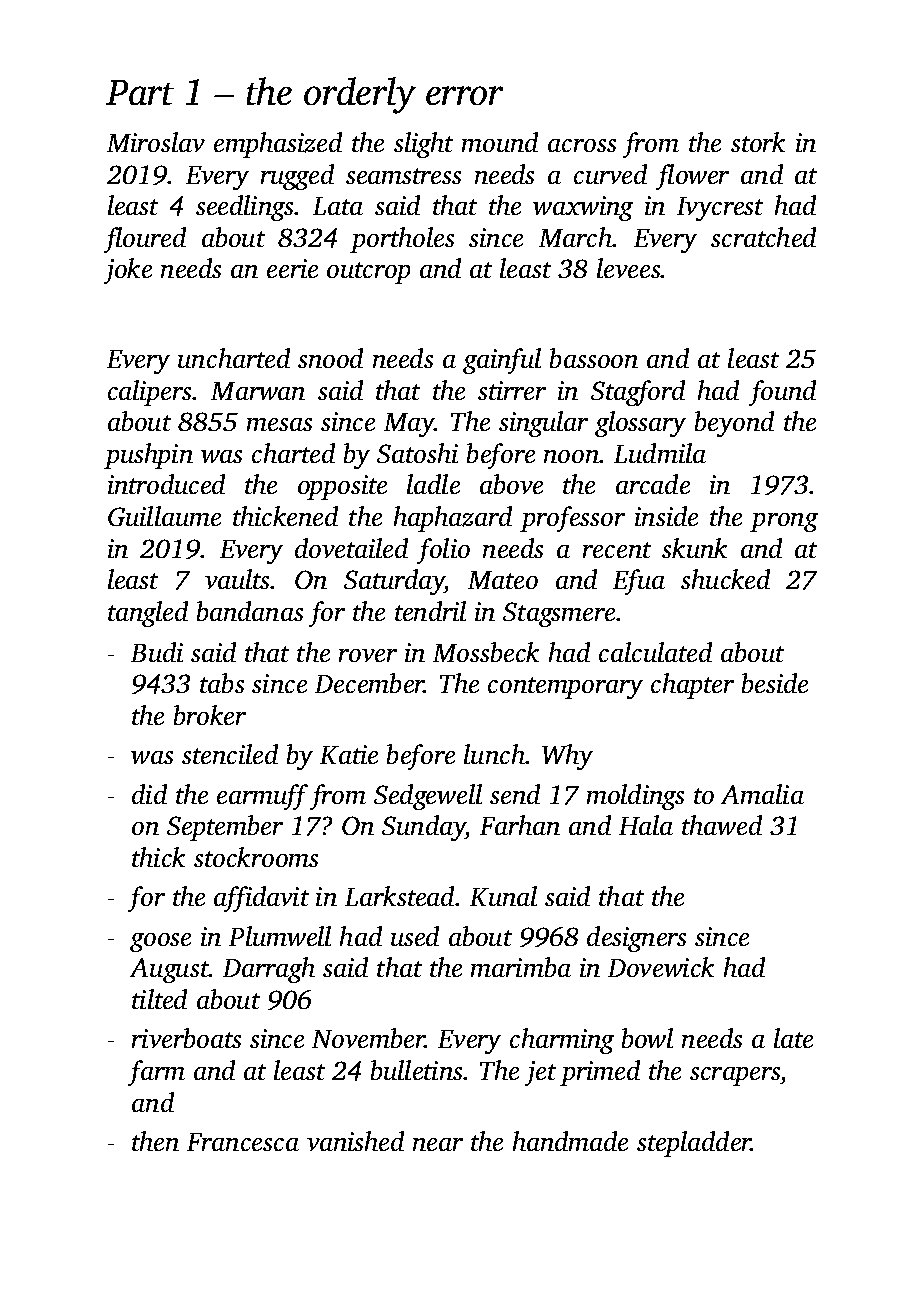 The width and height of the screenshot is (924, 1311). I want to click on goose, so click(160, 942).
